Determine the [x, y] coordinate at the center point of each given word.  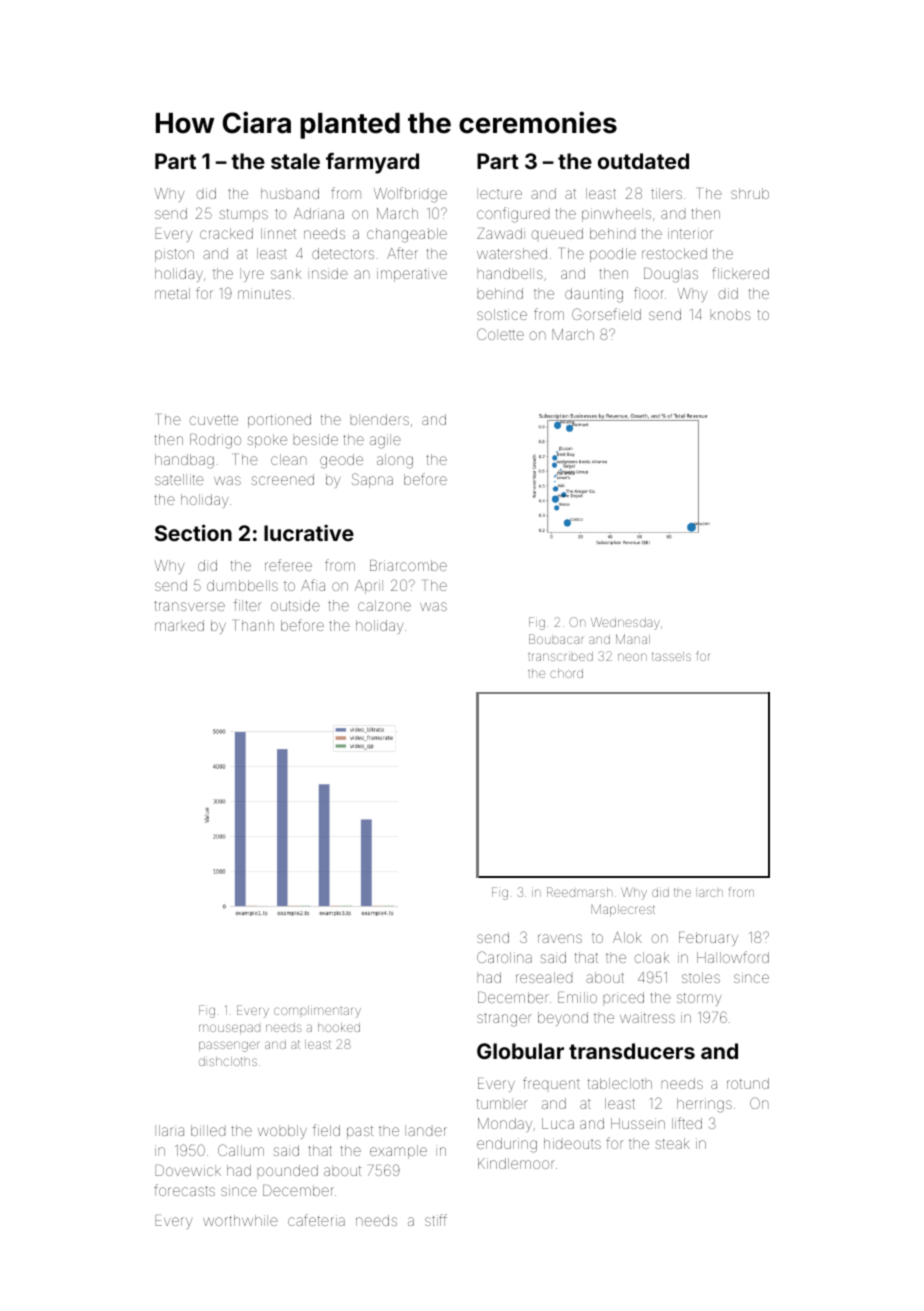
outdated [643, 161]
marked [179, 625]
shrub [750, 193]
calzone [384, 605]
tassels [671, 656]
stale [295, 161]
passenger [229, 1046]
